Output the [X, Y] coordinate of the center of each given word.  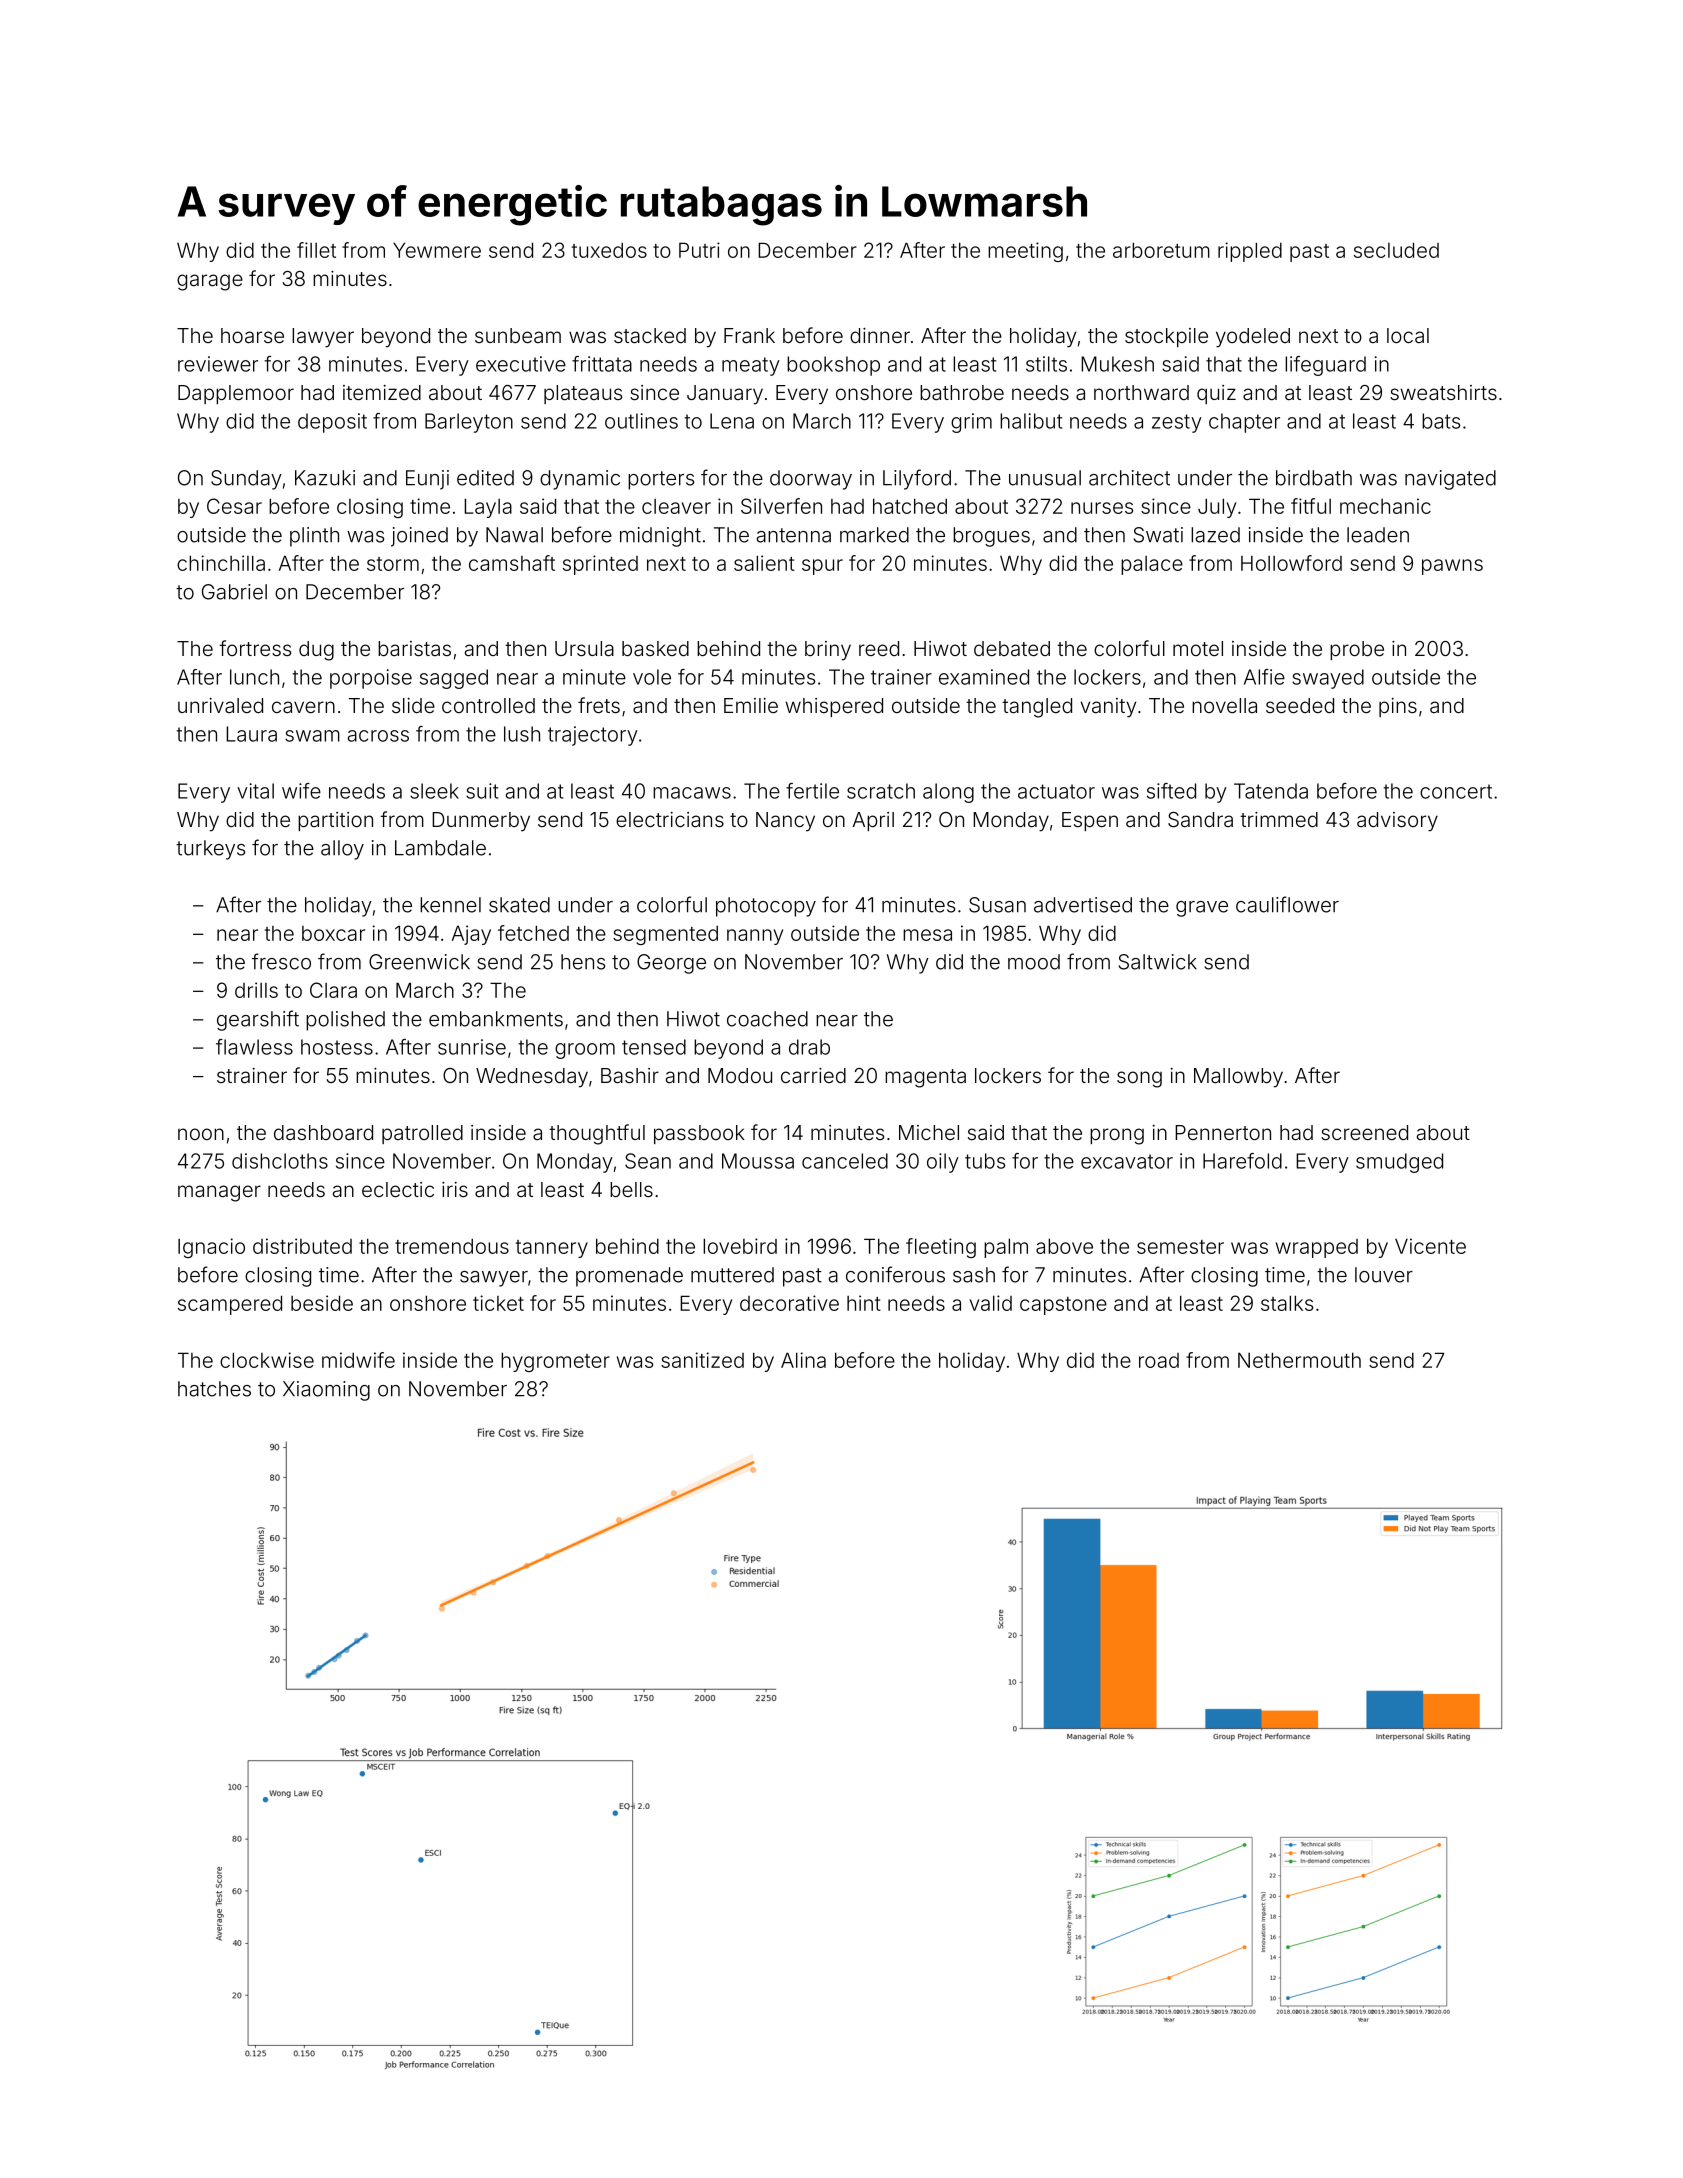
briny [828, 651]
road [1159, 1360]
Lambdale [440, 848]
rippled [1250, 252]
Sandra [1200, 819]
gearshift [258, 1020]
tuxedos [609, 250]
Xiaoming [326, 1391]
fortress [255, 648]
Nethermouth [1299, 1360]
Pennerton [1223, 1132]
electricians [670, 819]
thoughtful [597, 1134]
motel [1198, 648]
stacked [650, 335]
